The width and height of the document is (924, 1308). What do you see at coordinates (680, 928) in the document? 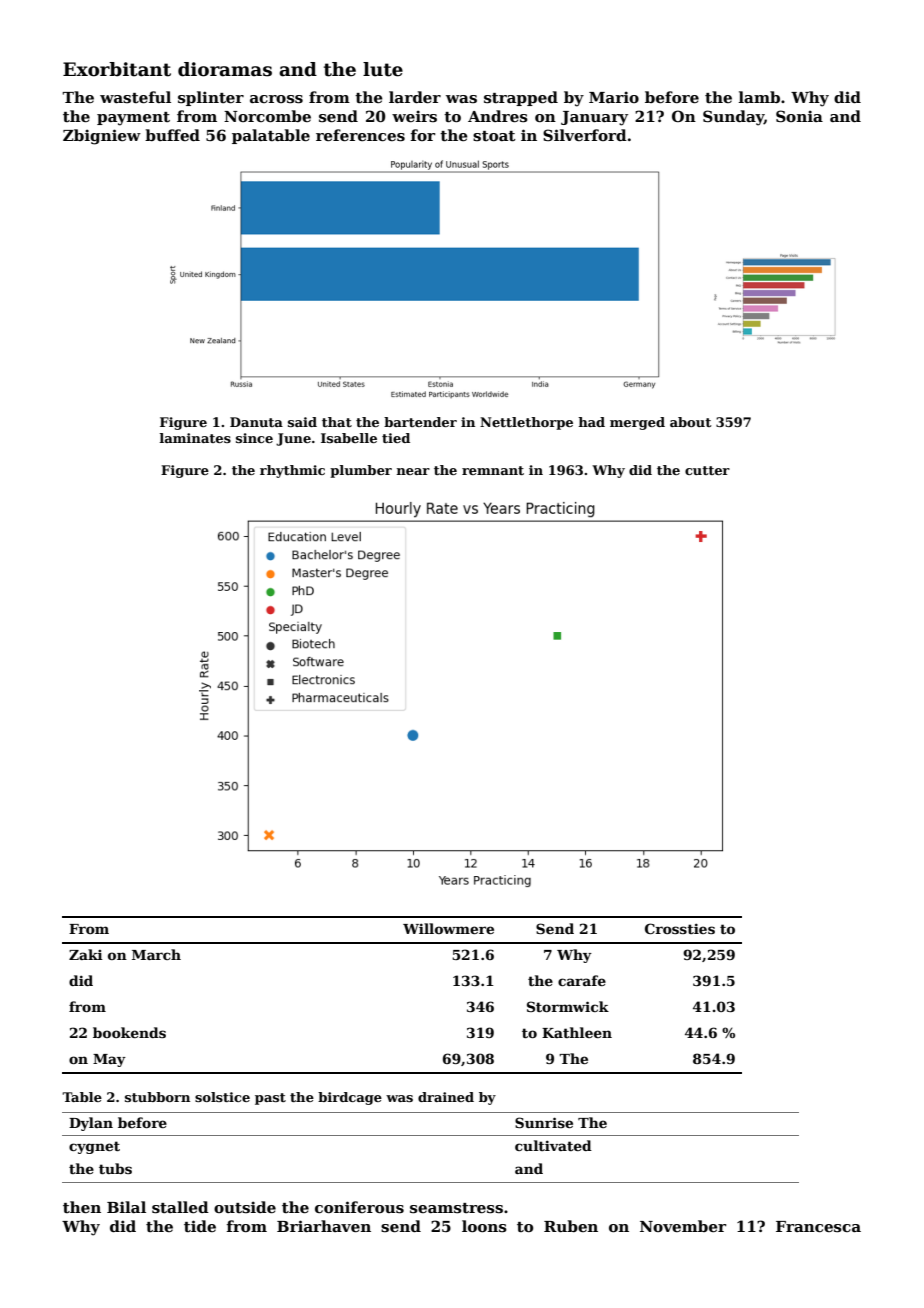
I see `Crossties` at bounding box center [680, 928].
